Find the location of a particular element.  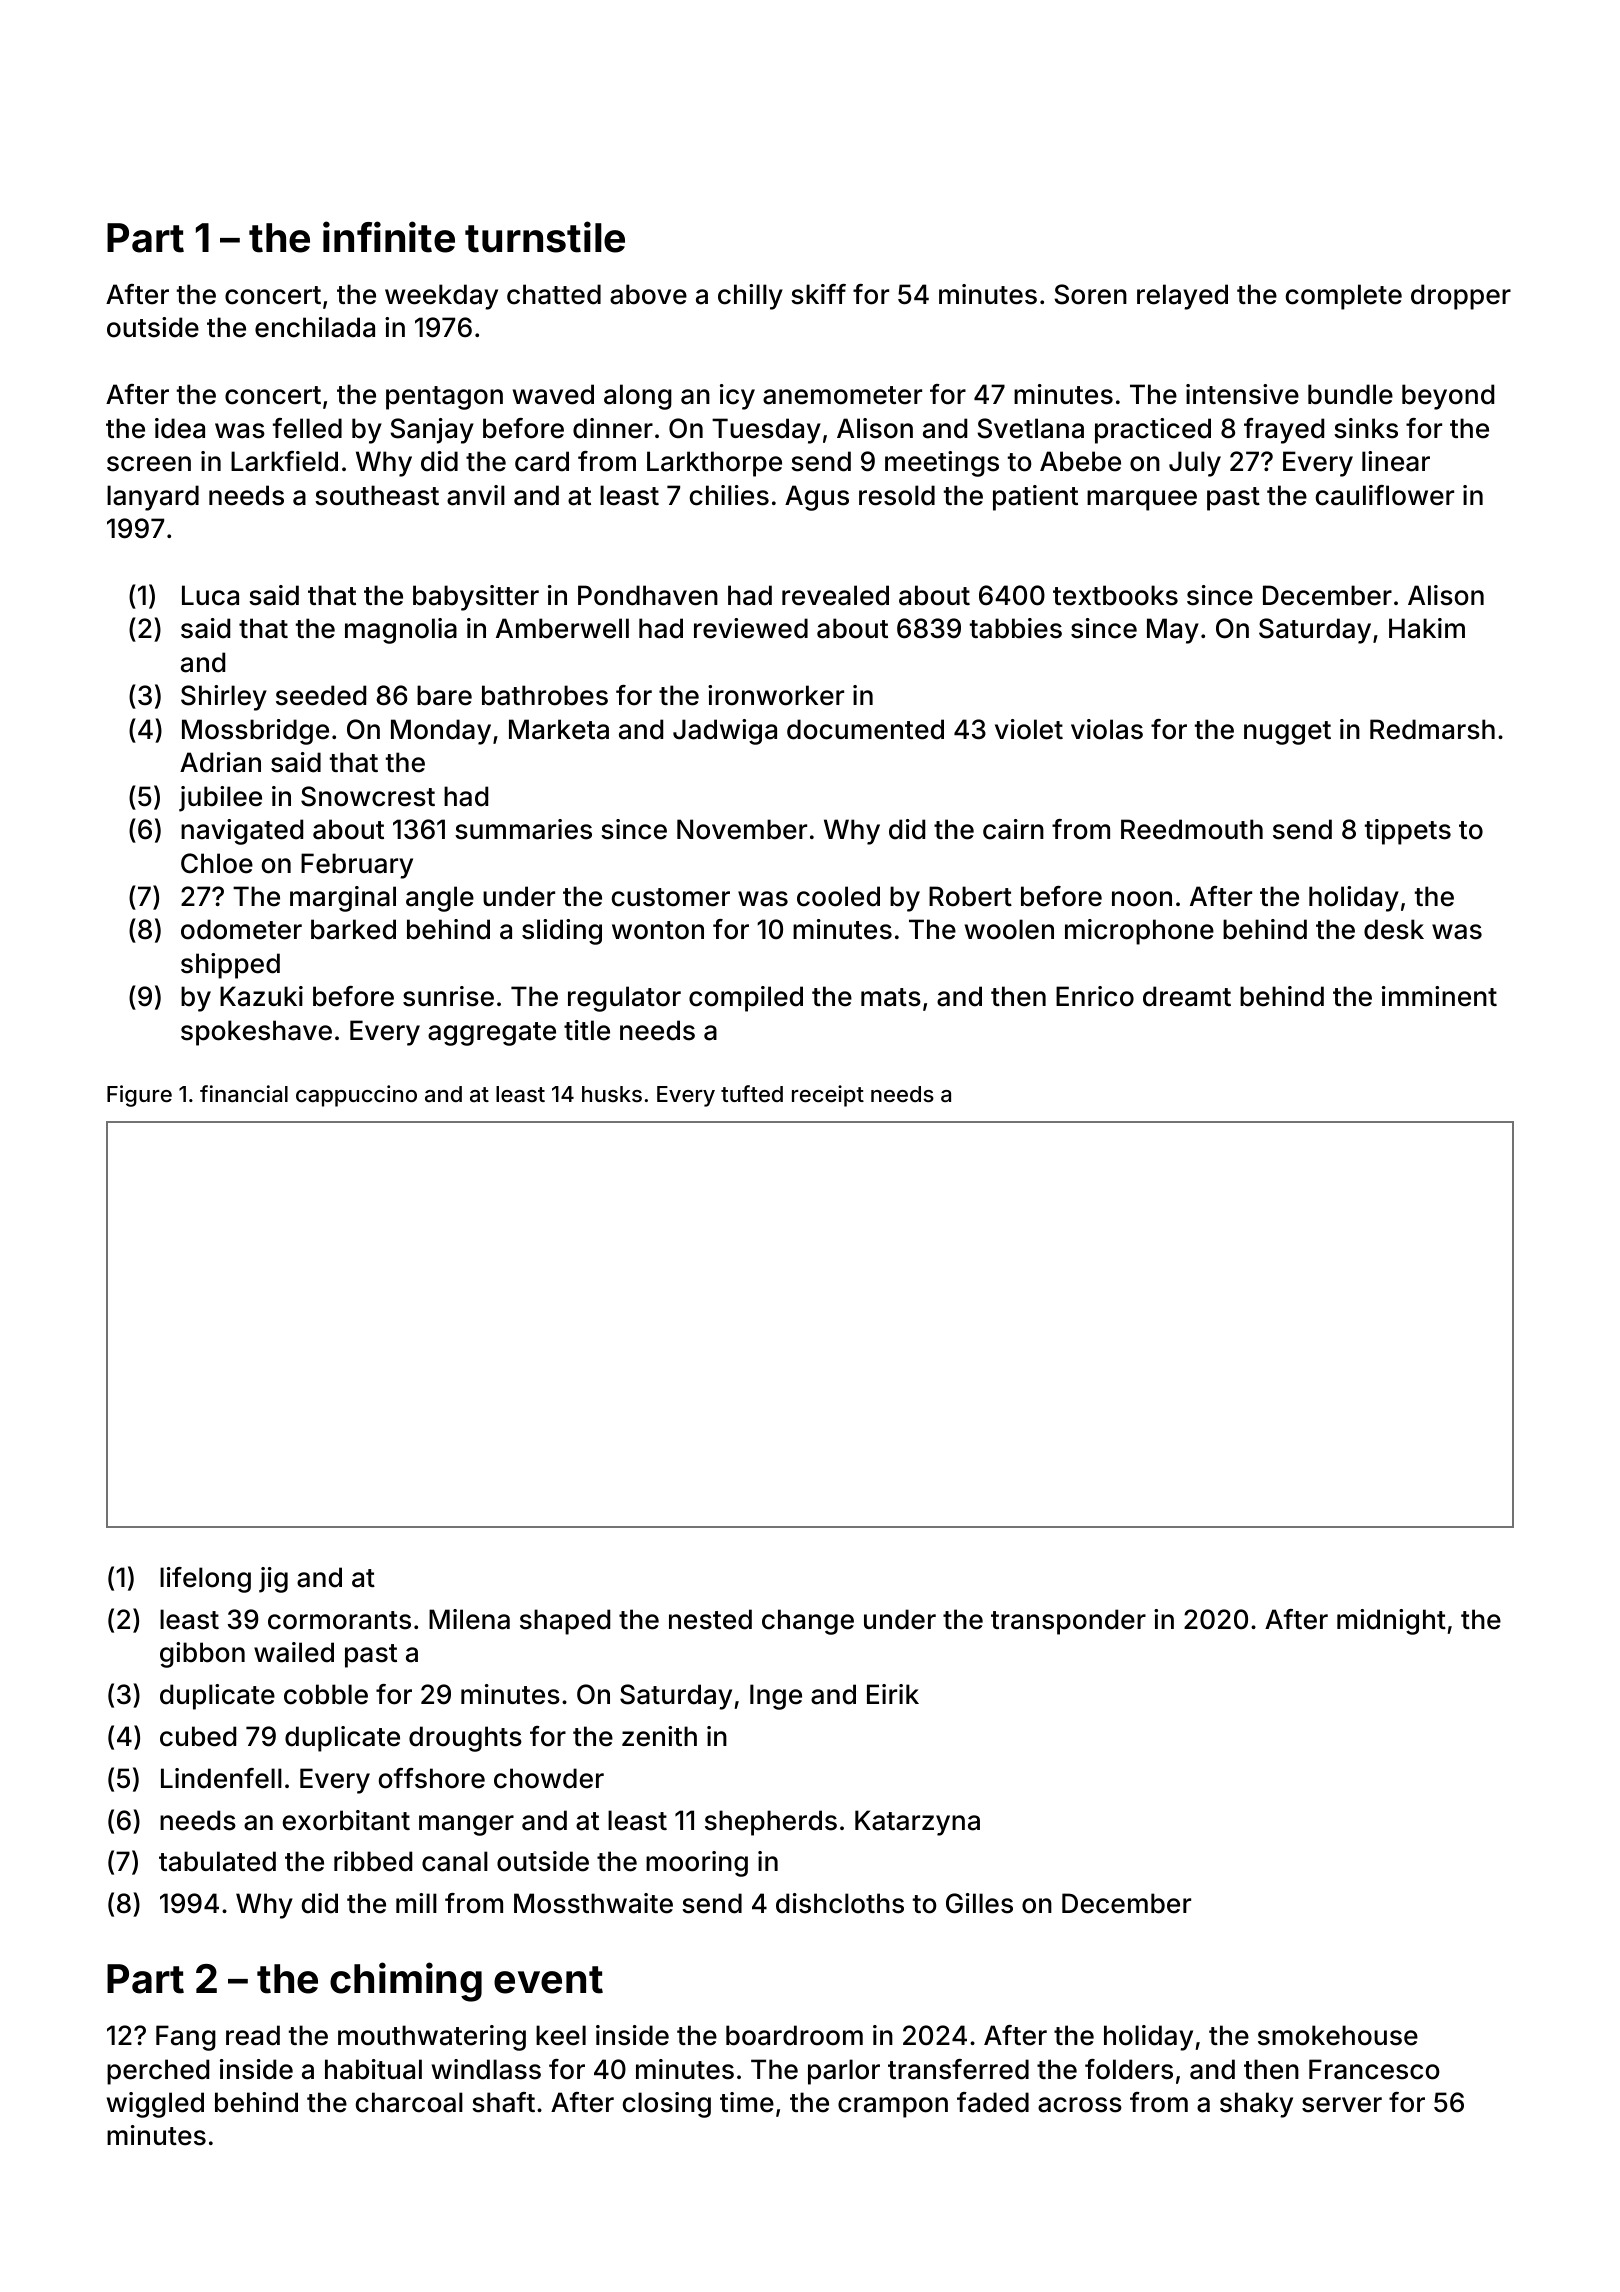

Robert is located at coordinates (970, 896).
